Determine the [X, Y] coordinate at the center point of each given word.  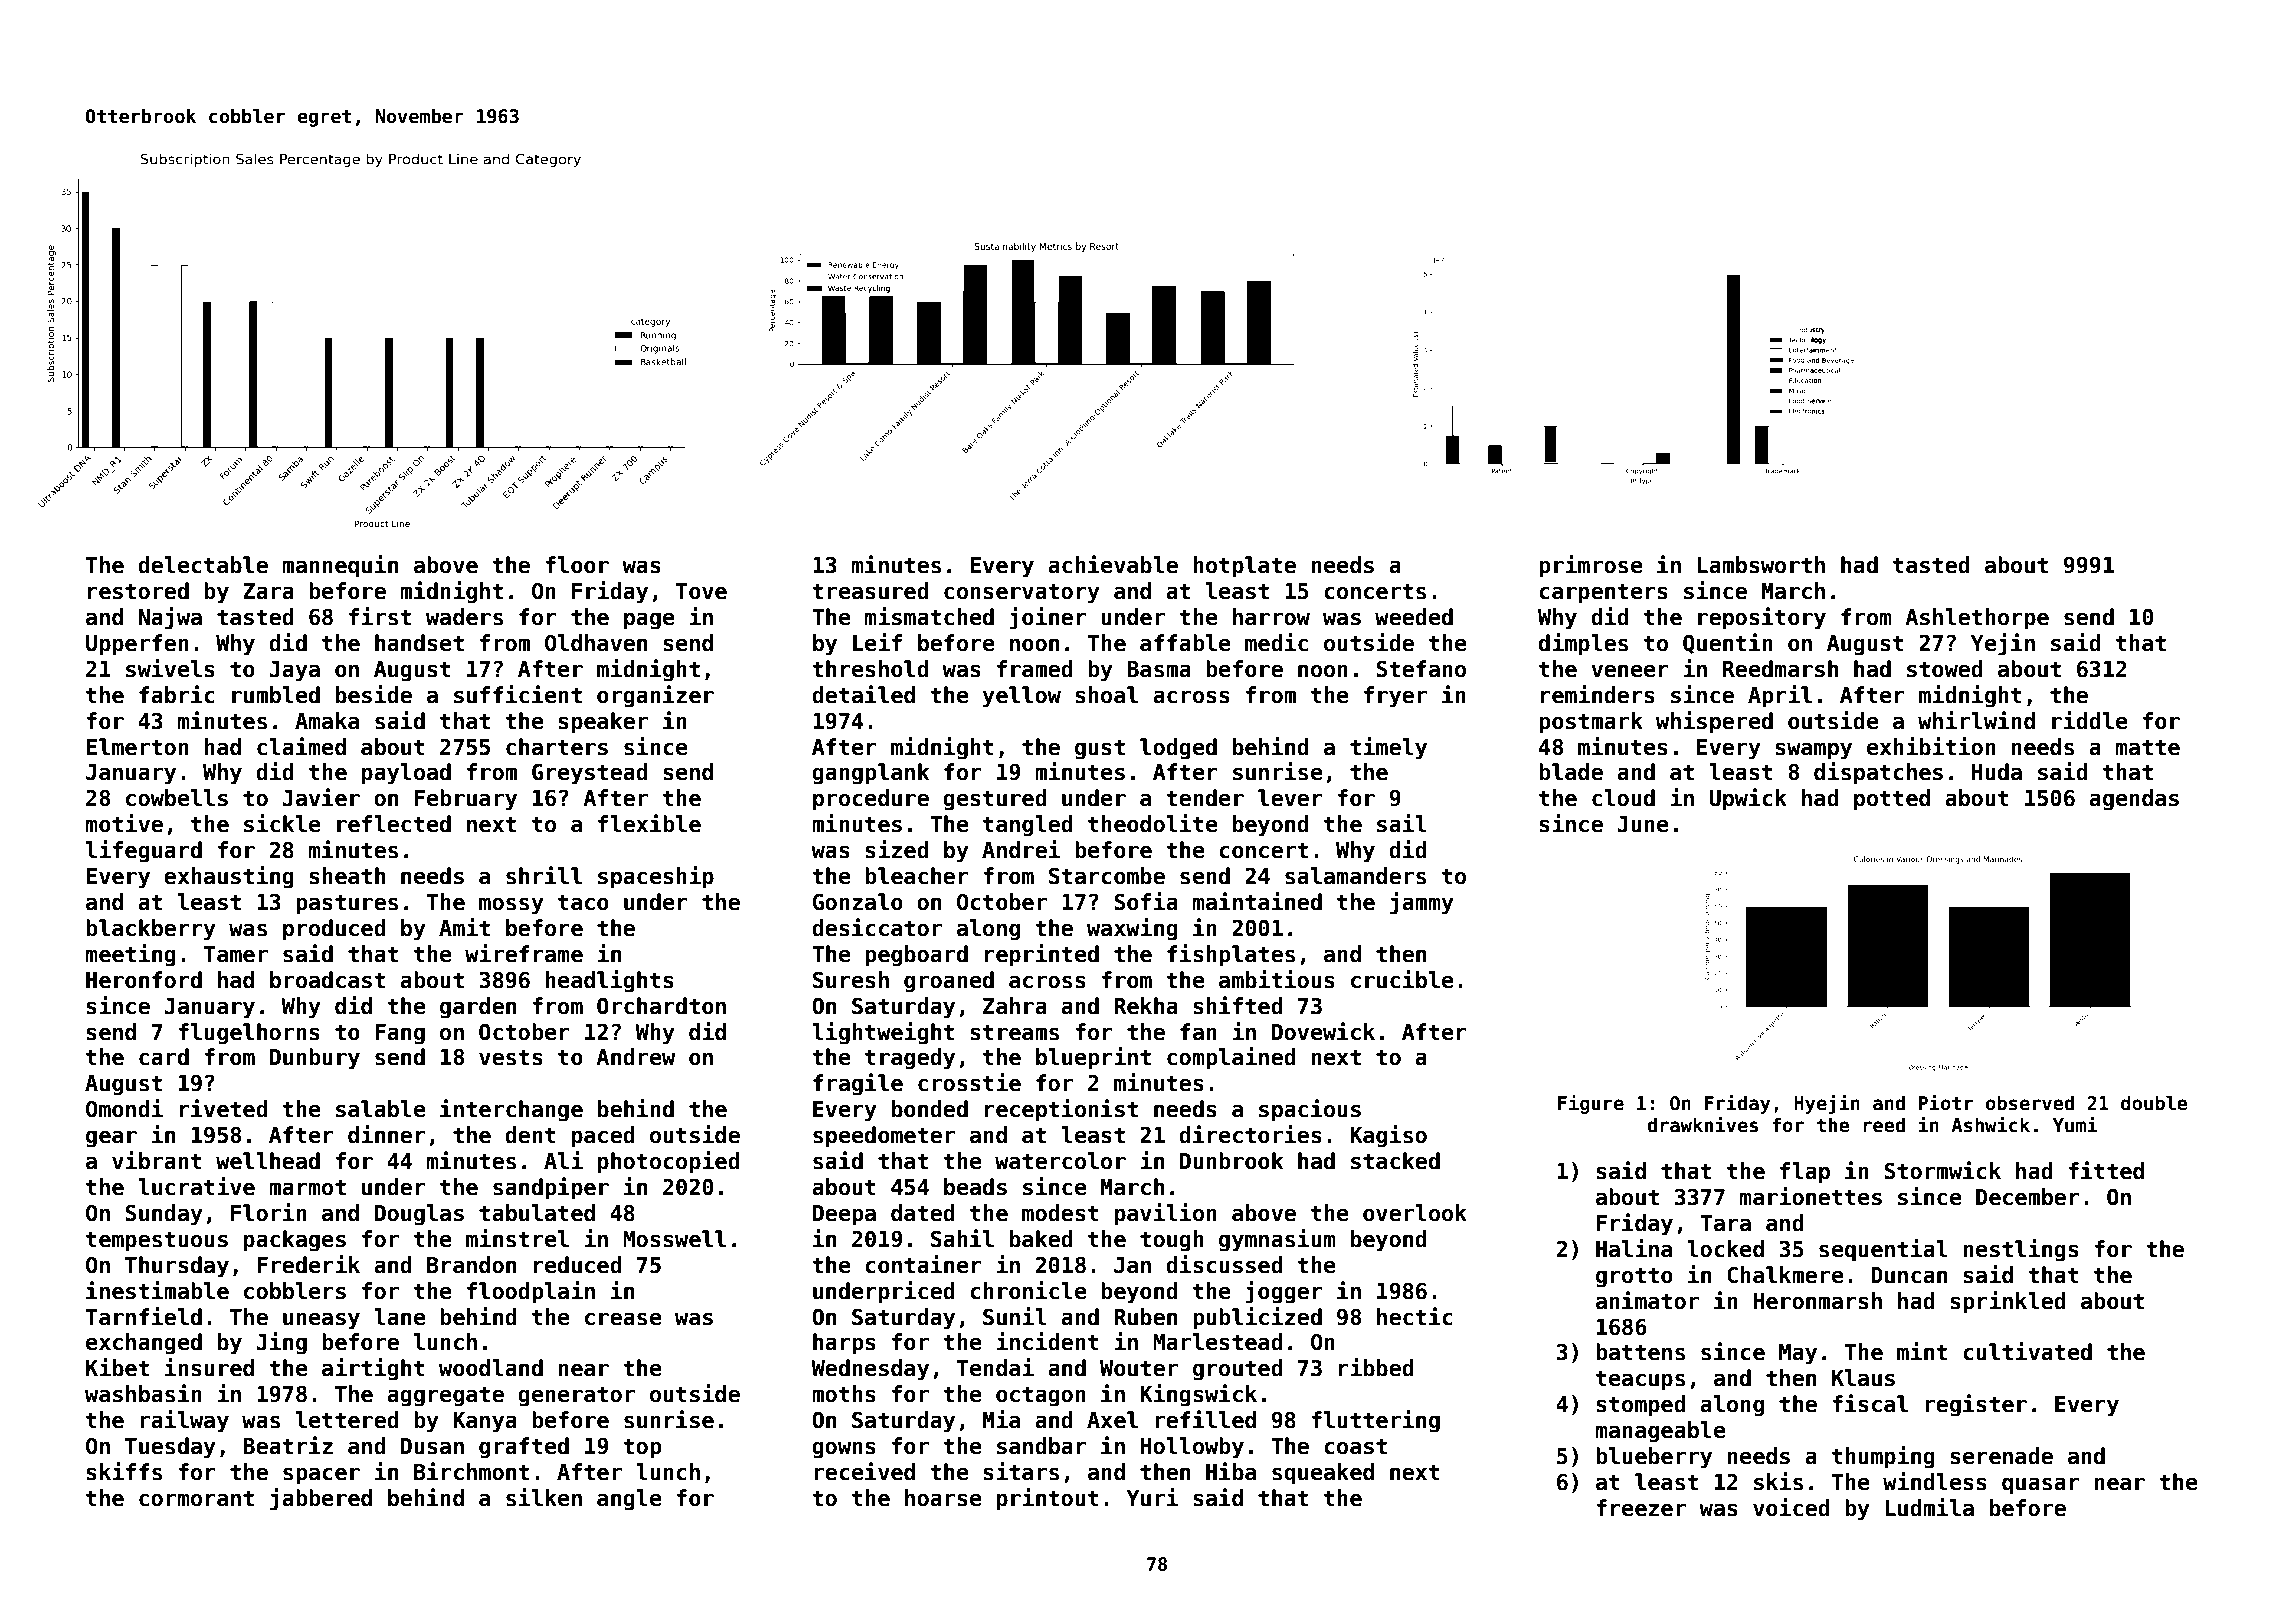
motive [124, 823]
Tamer [236, 954]
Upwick [1748, 799]
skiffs [124, 1471]
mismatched [929, 616]
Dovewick [1323, 1031]
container [923, 1264]
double [2154, 1103]
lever [1290, 798]
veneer [1630, 671]
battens [1640, 1352]
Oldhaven [596, 643]
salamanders [1355, 876]
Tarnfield [144, 1316]
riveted [224, 1108]
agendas [2134, 800]
